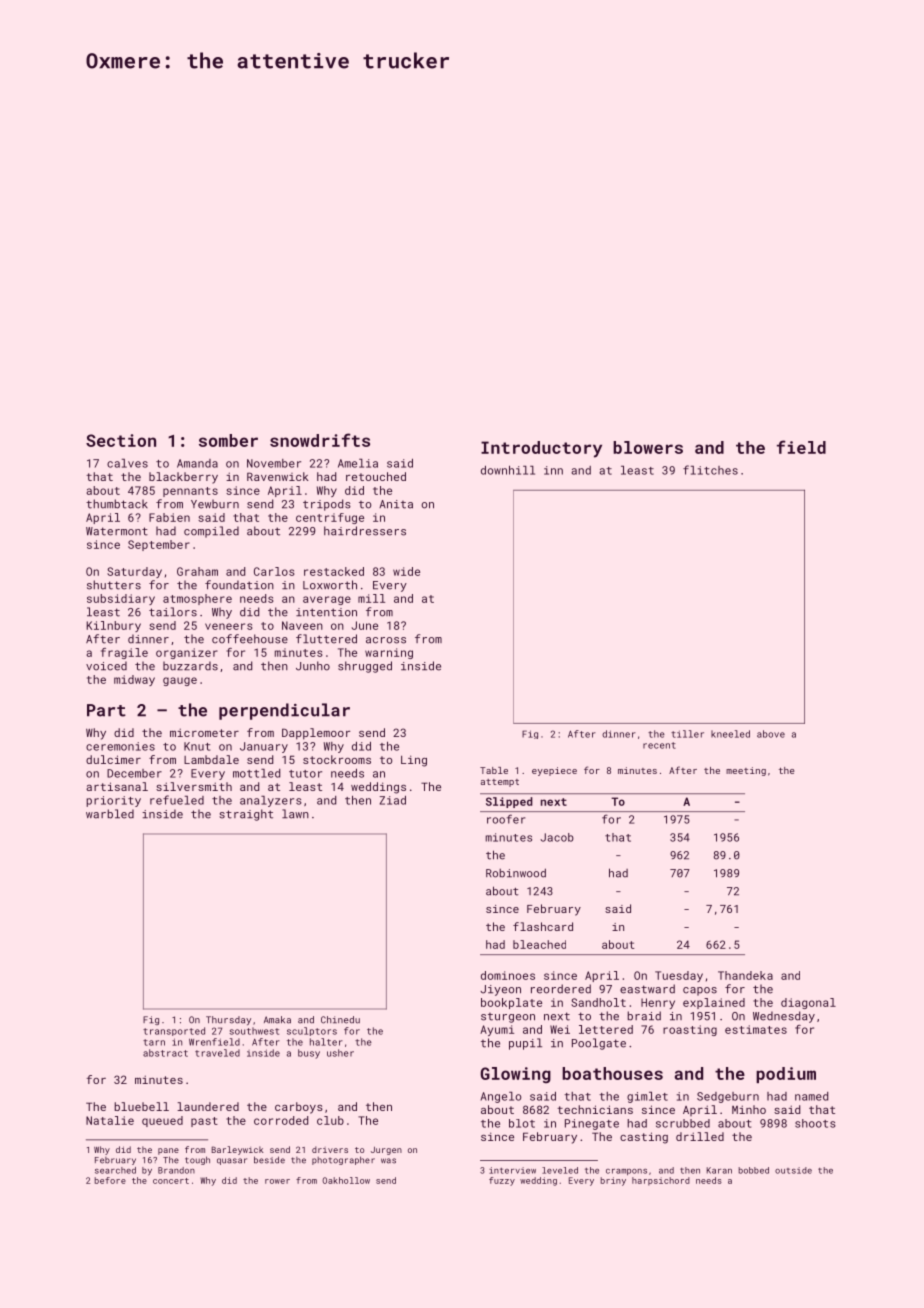 The image size is (924, 1308). What do you see at coordinates (497, 1030) in the image?
I see `Ayumi` at bounding box center [497, 1030].
